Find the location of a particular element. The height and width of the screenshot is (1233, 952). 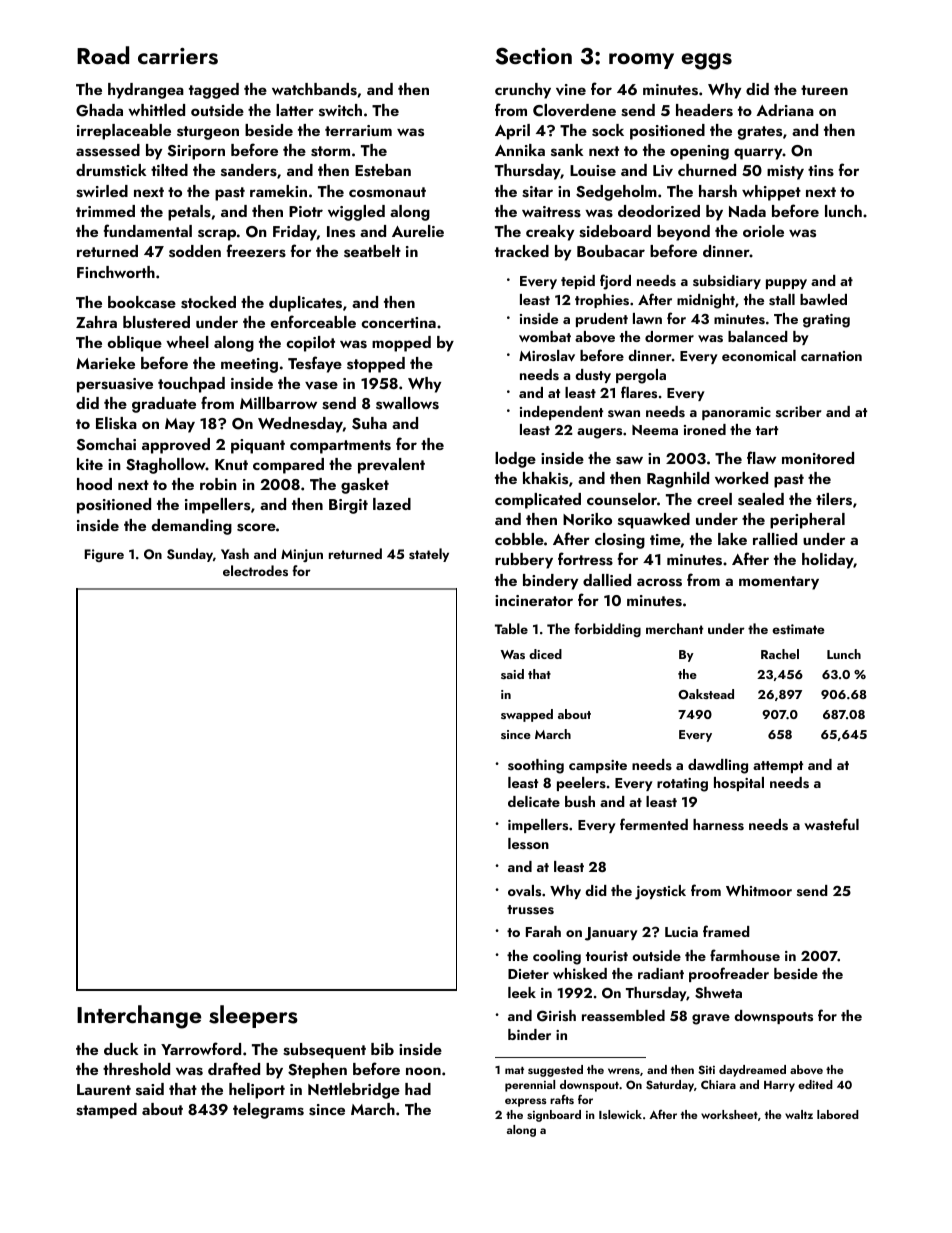

campsite is located at coordinates (598, 766).
